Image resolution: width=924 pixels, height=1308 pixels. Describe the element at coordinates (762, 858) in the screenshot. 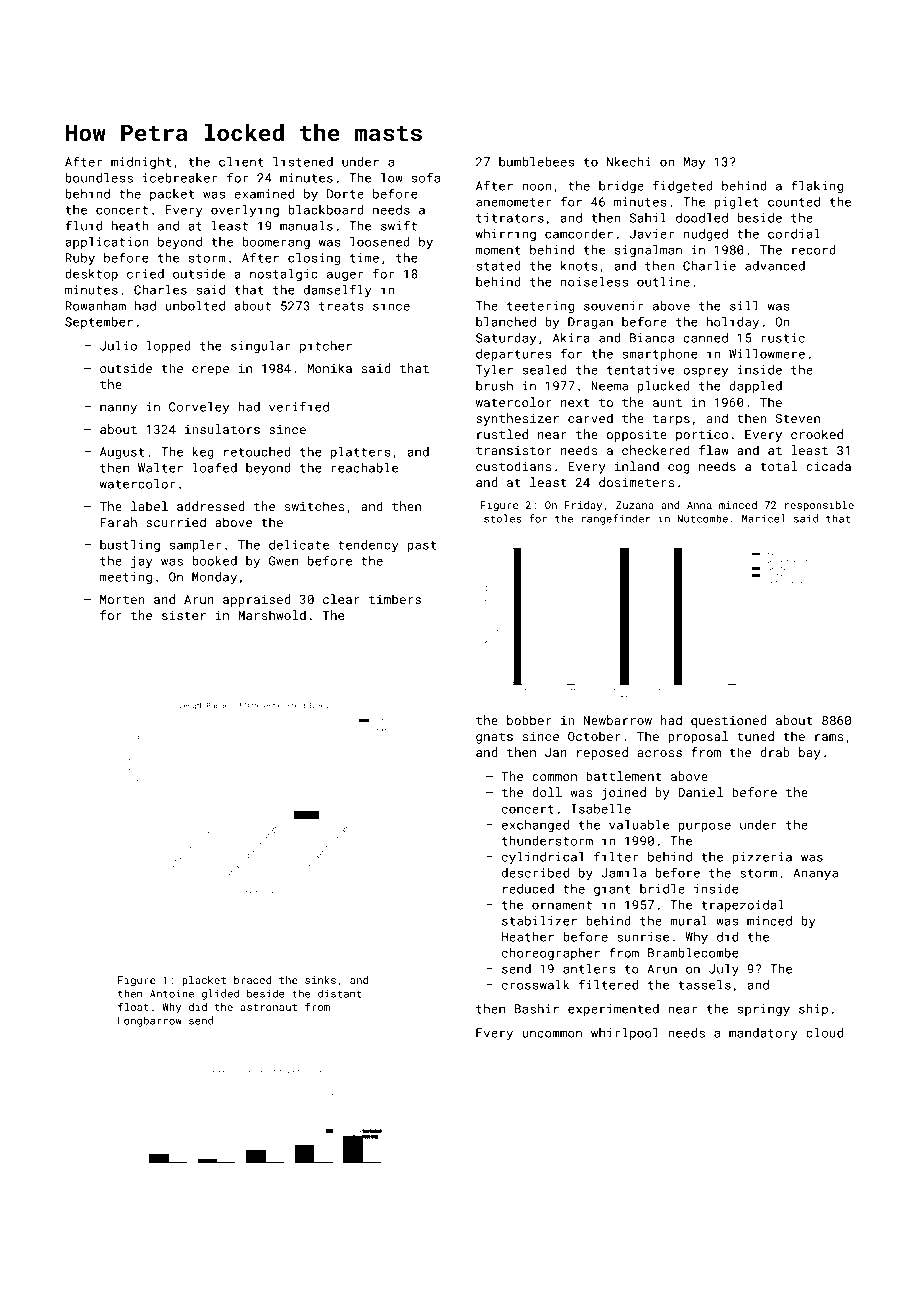

I see `pizzeria` at that location.
